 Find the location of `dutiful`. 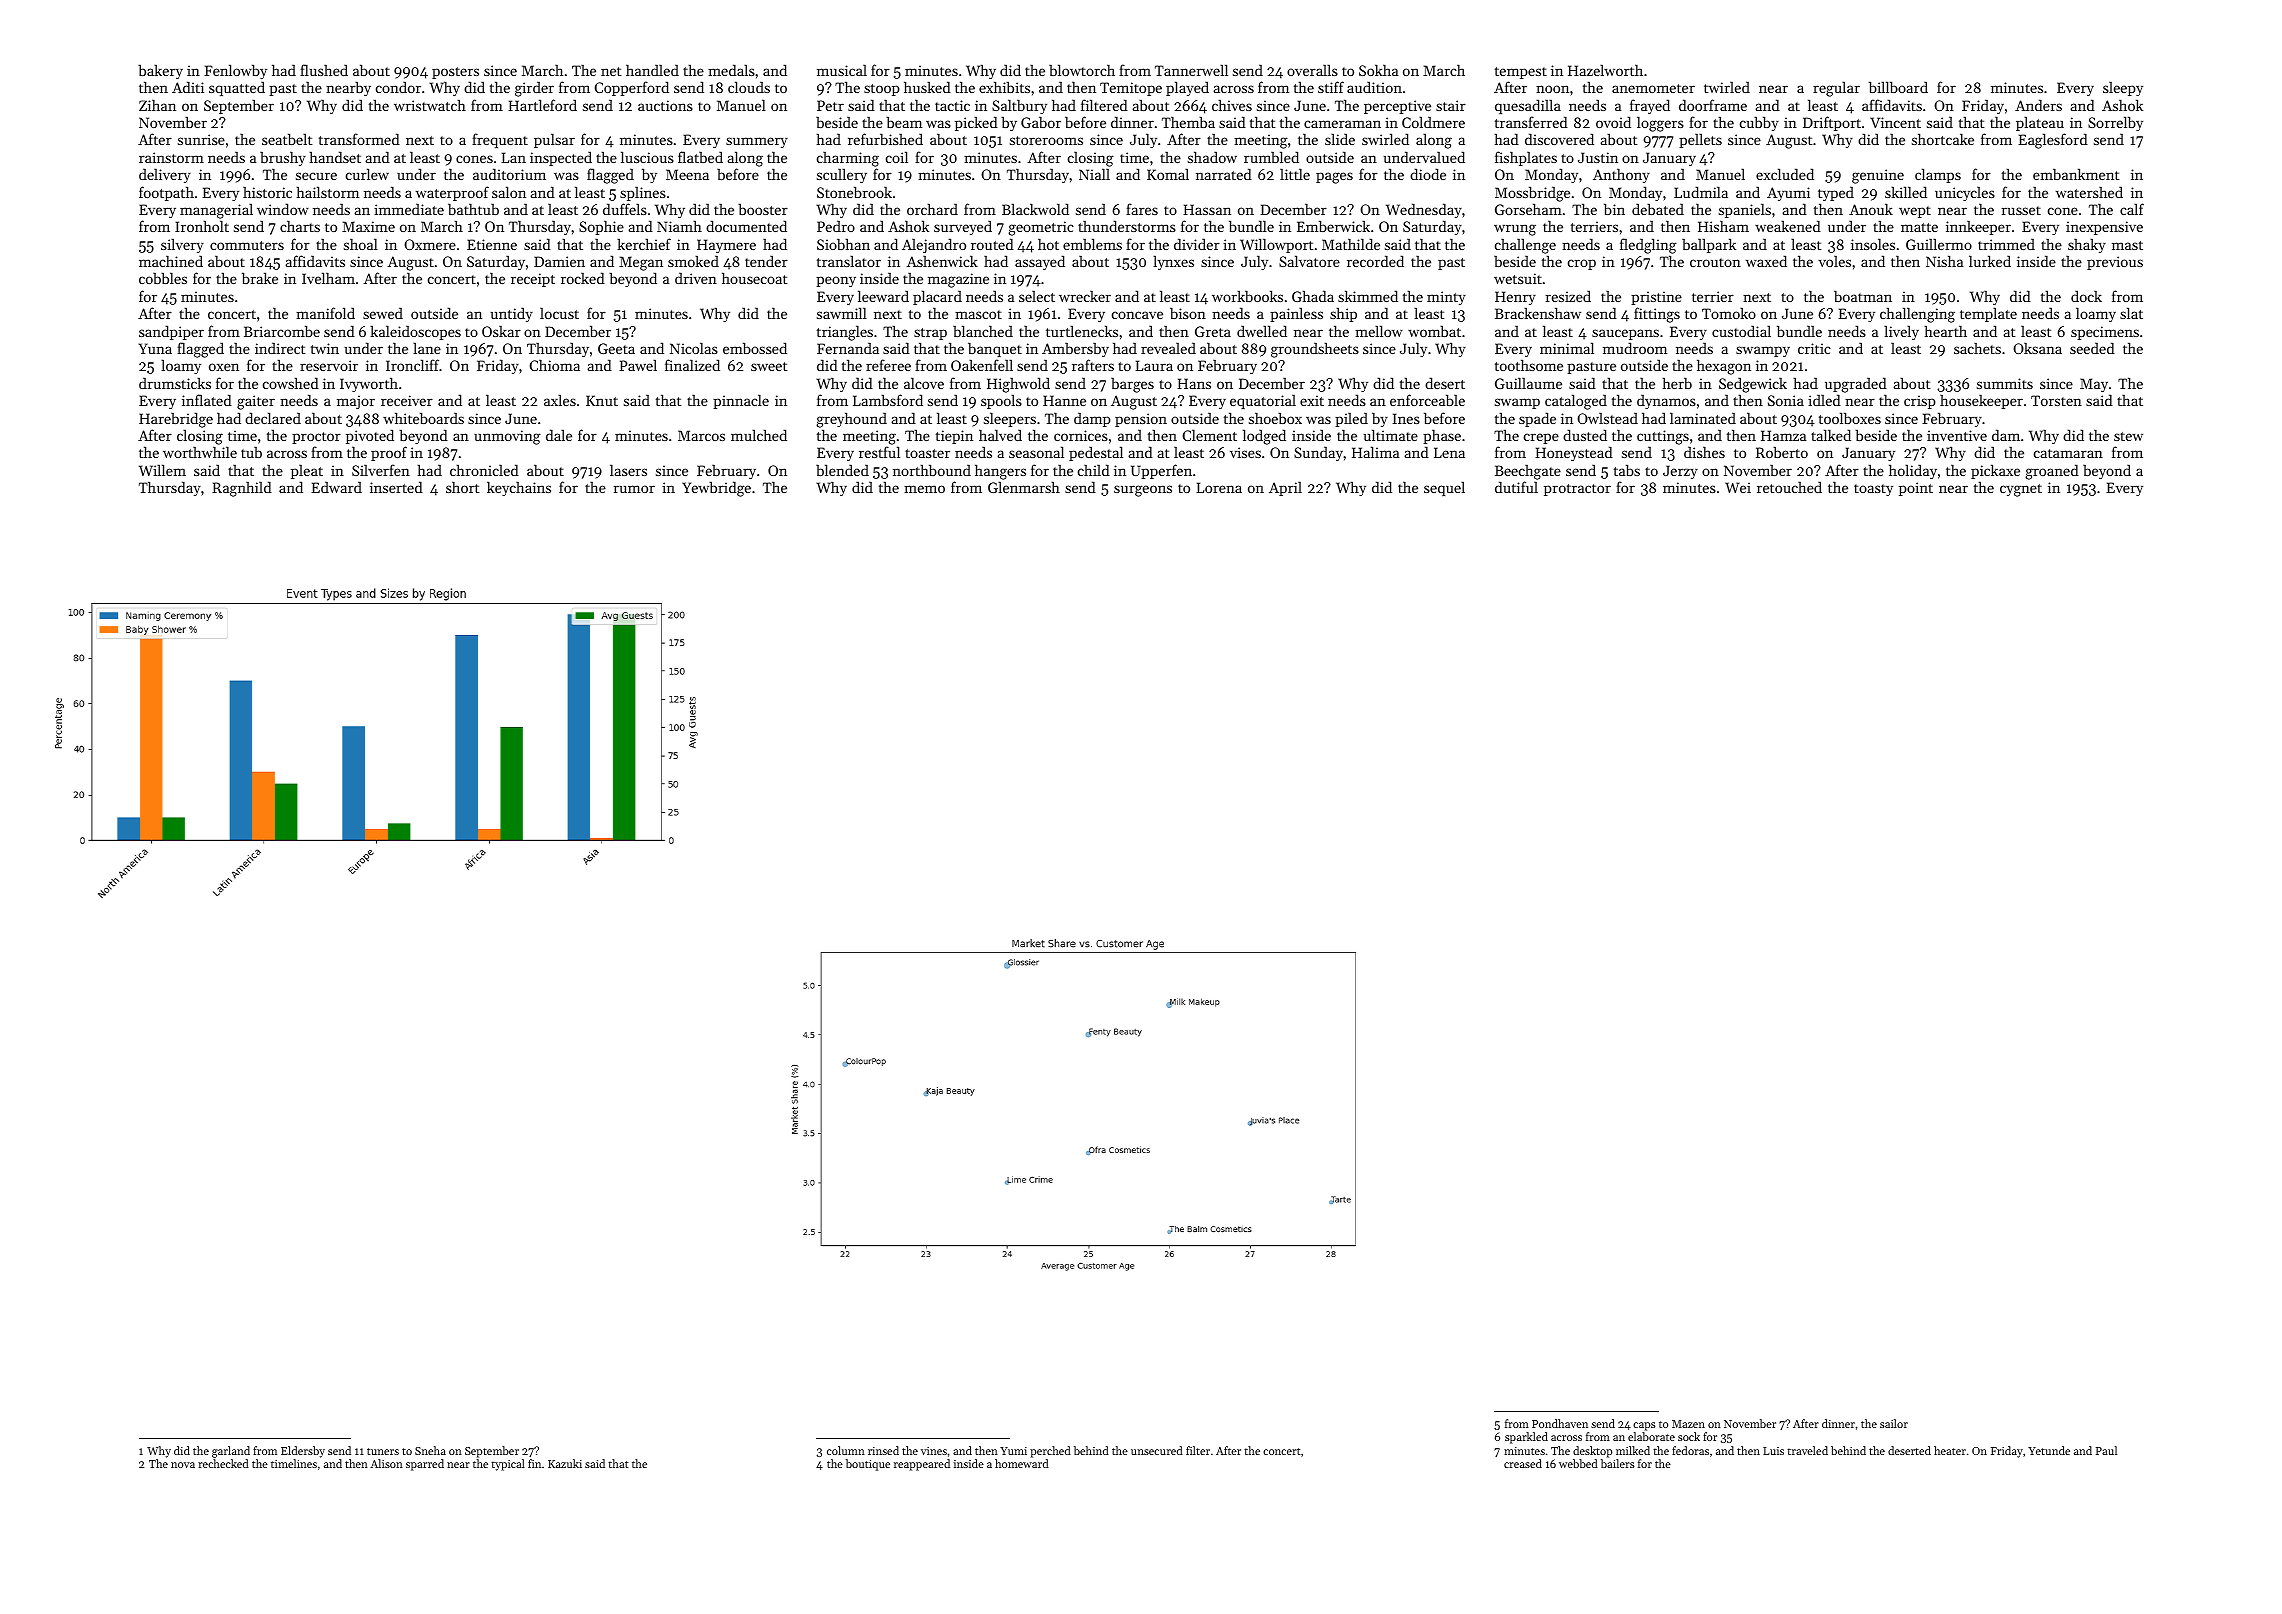

dutiful is located at coordinates (1516, 487).
